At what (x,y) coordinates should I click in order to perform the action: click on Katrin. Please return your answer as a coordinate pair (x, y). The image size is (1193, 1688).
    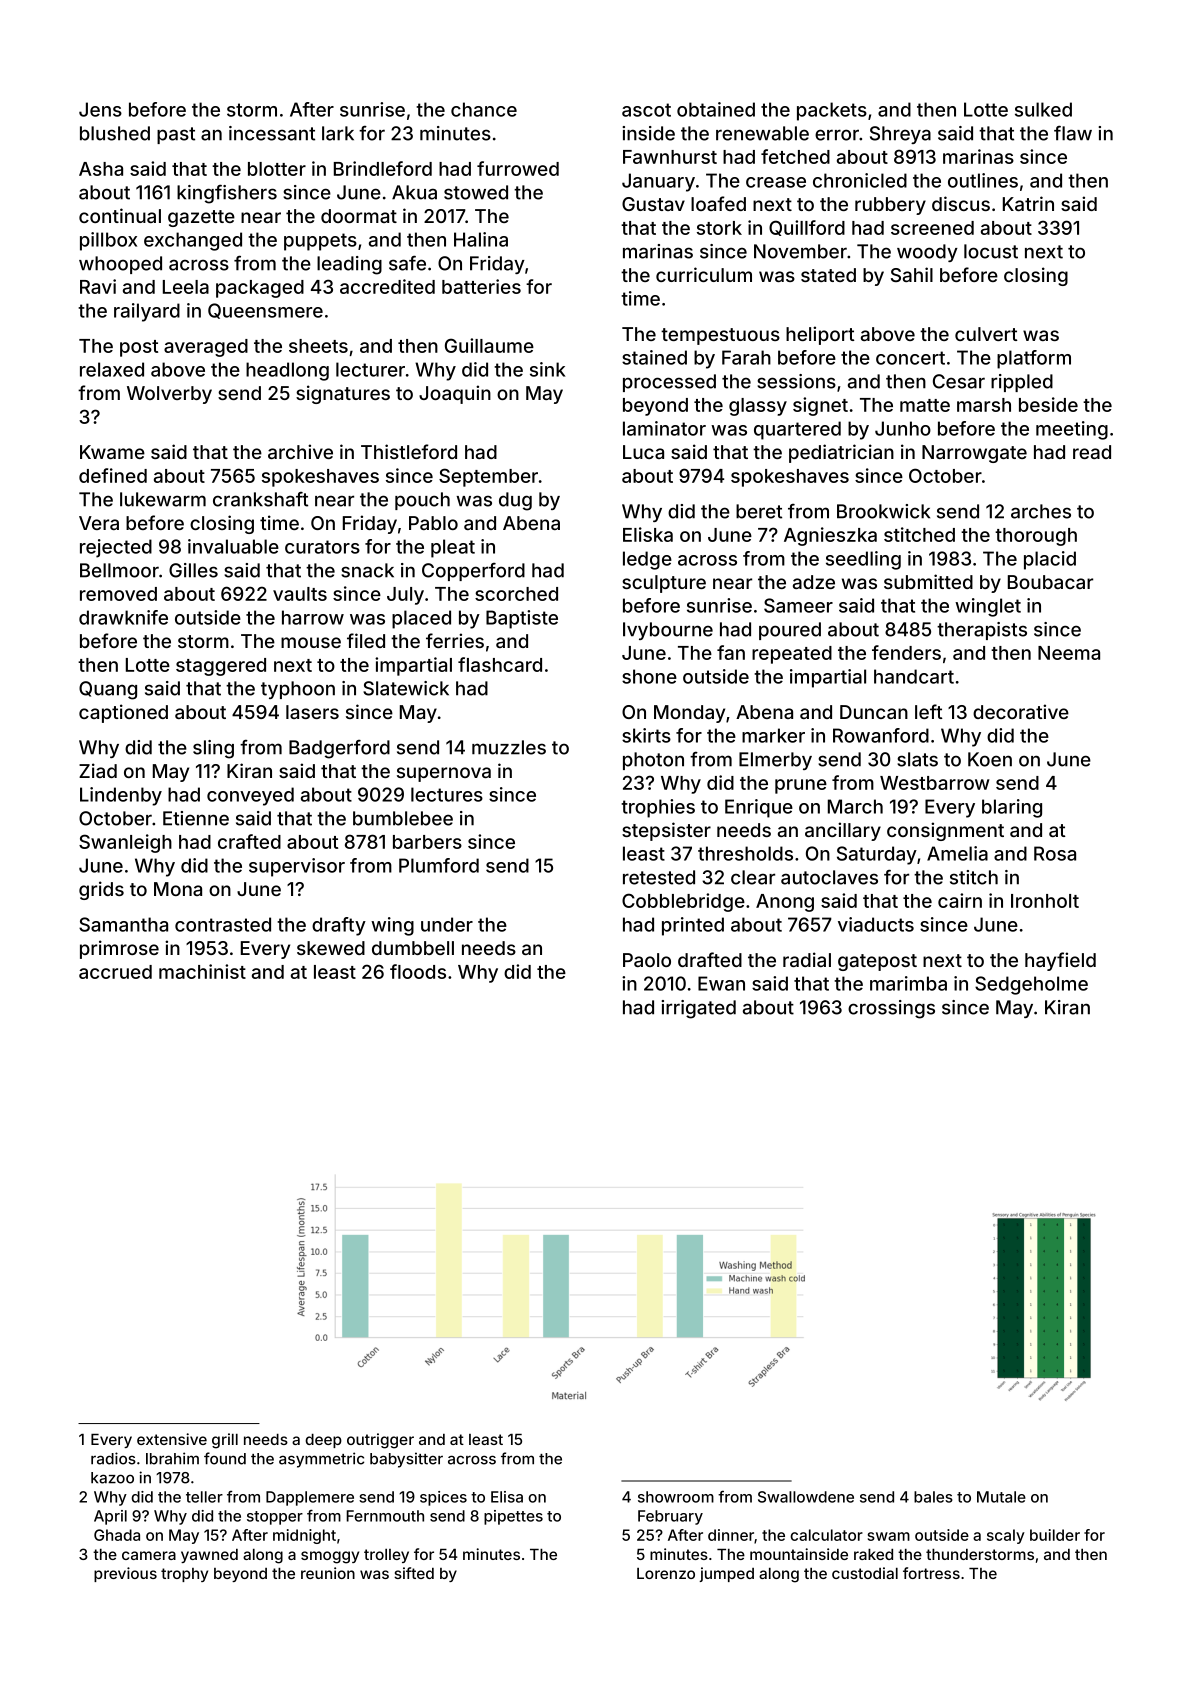
    Looking at the image, I should click on (1028, 203).
